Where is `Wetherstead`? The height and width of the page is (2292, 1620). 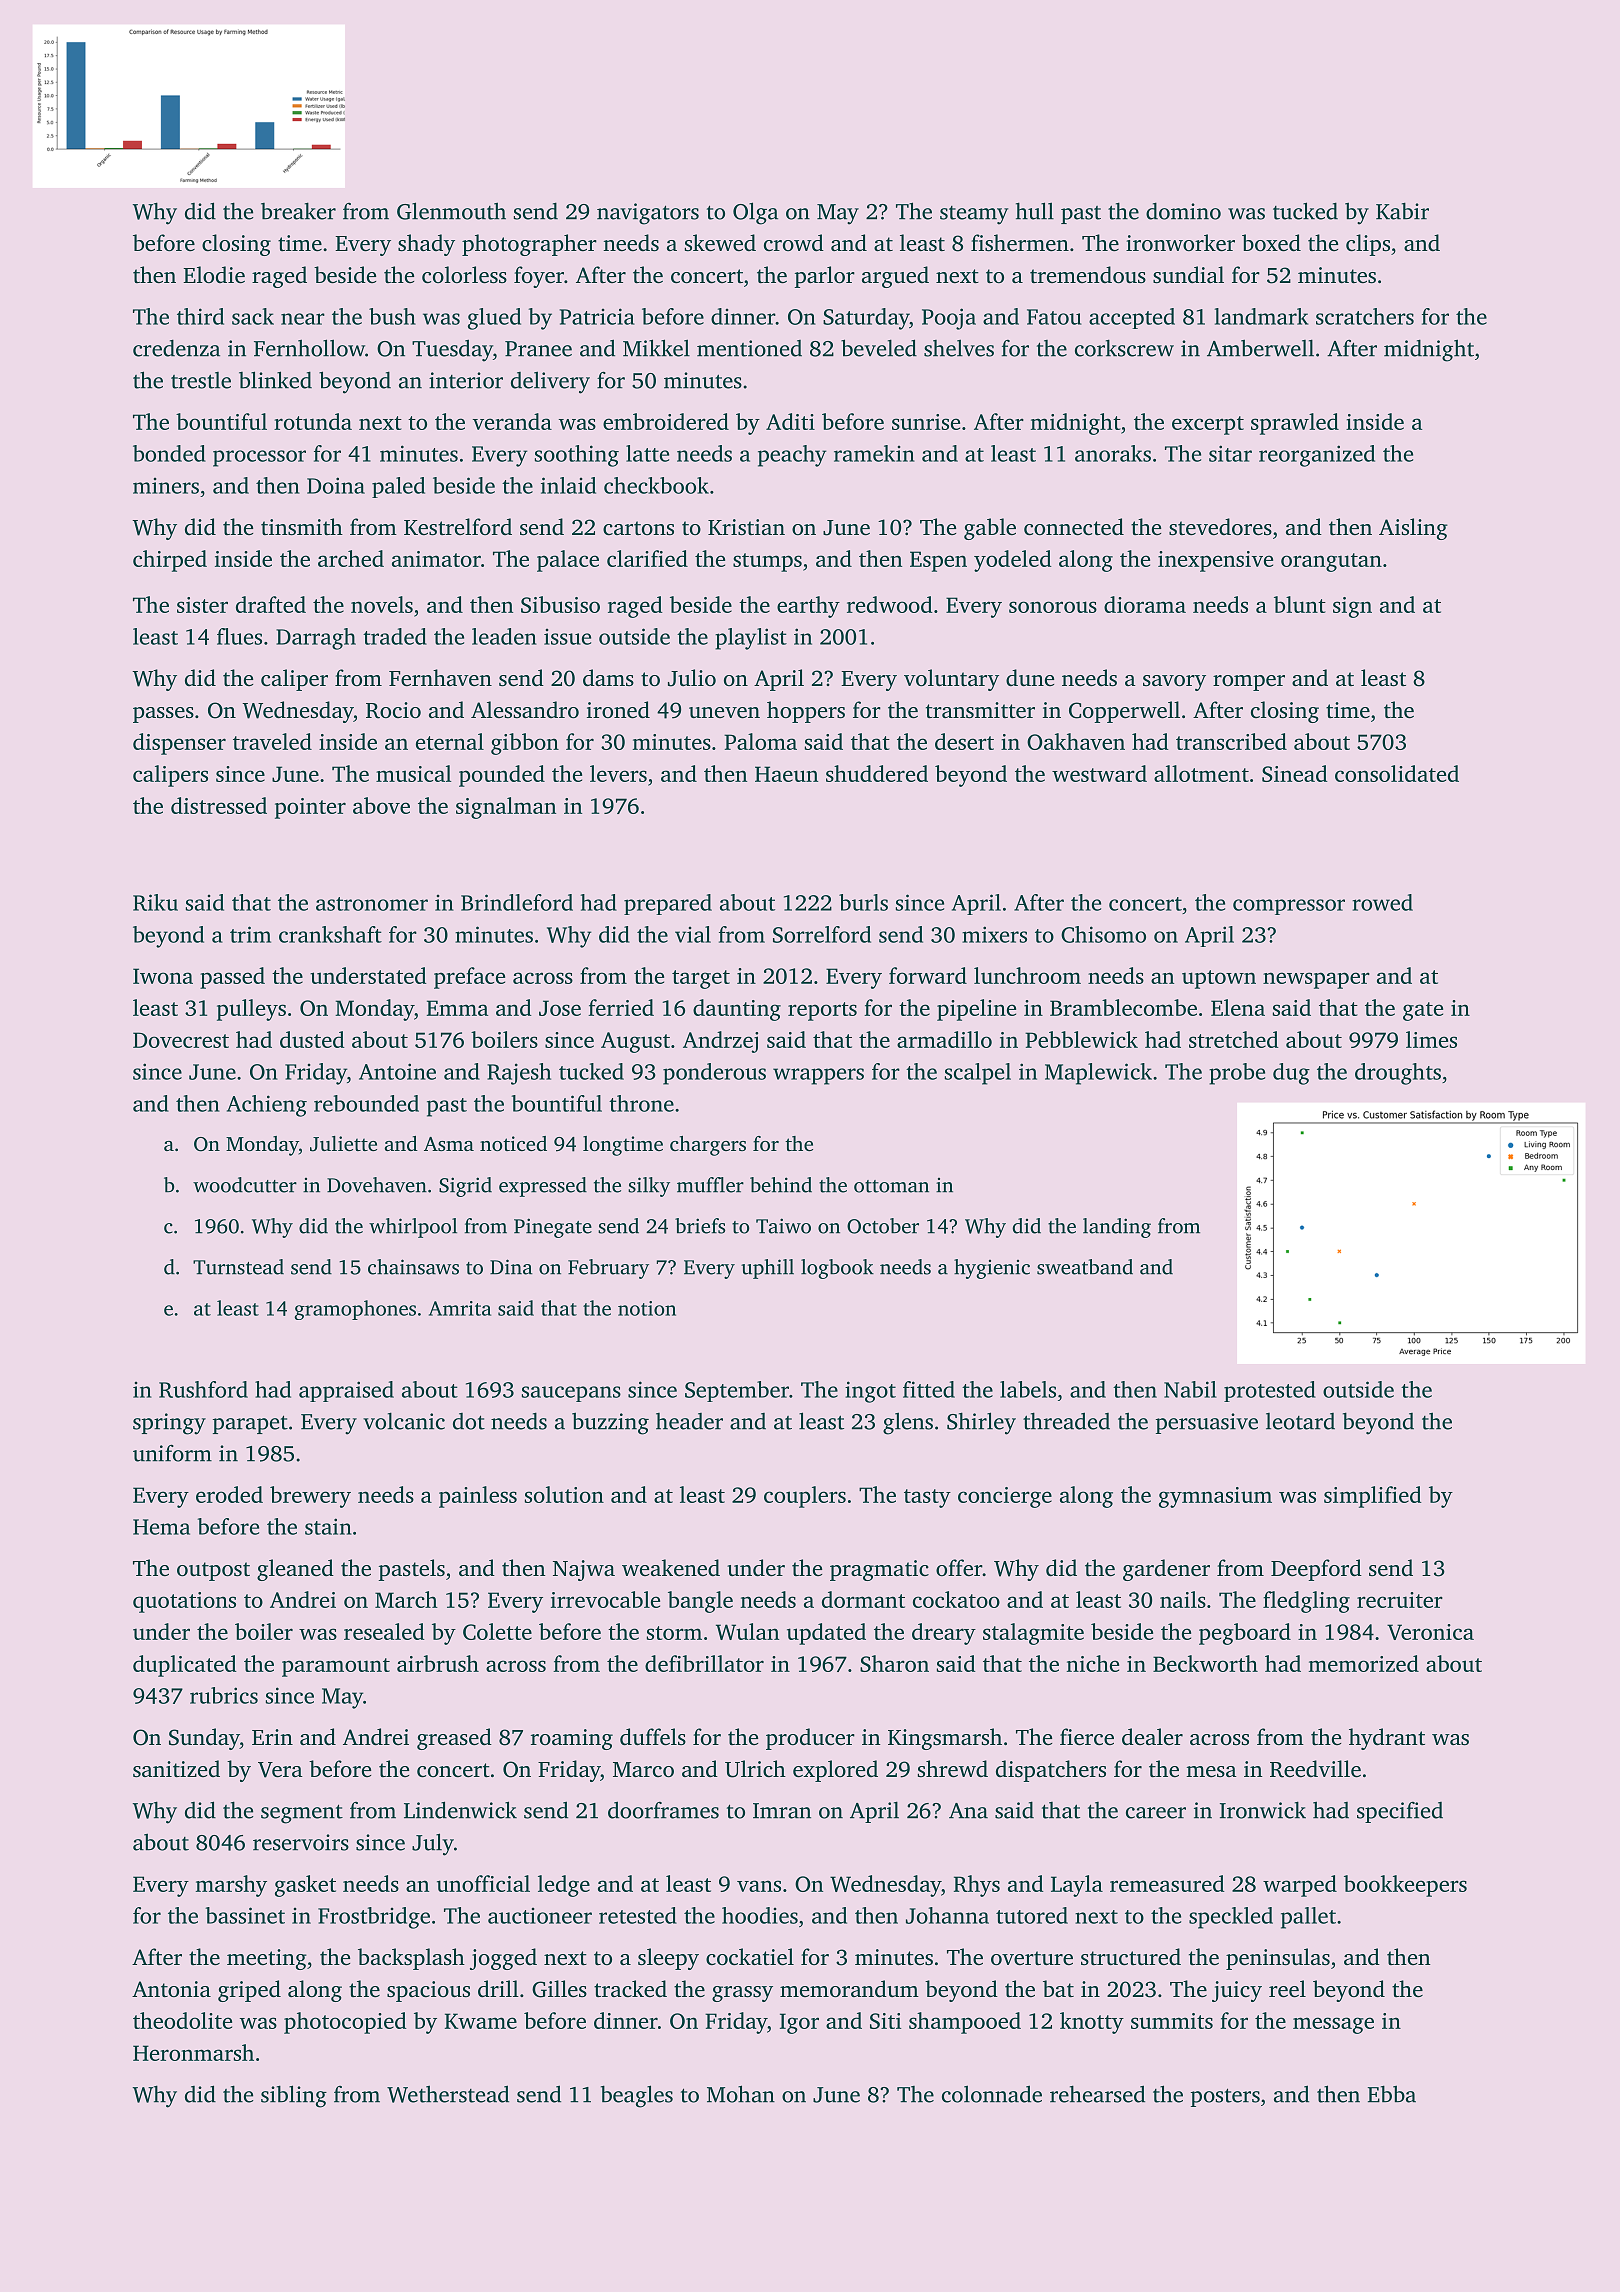
Wetherstead is located at coordinates (448, 2094).
